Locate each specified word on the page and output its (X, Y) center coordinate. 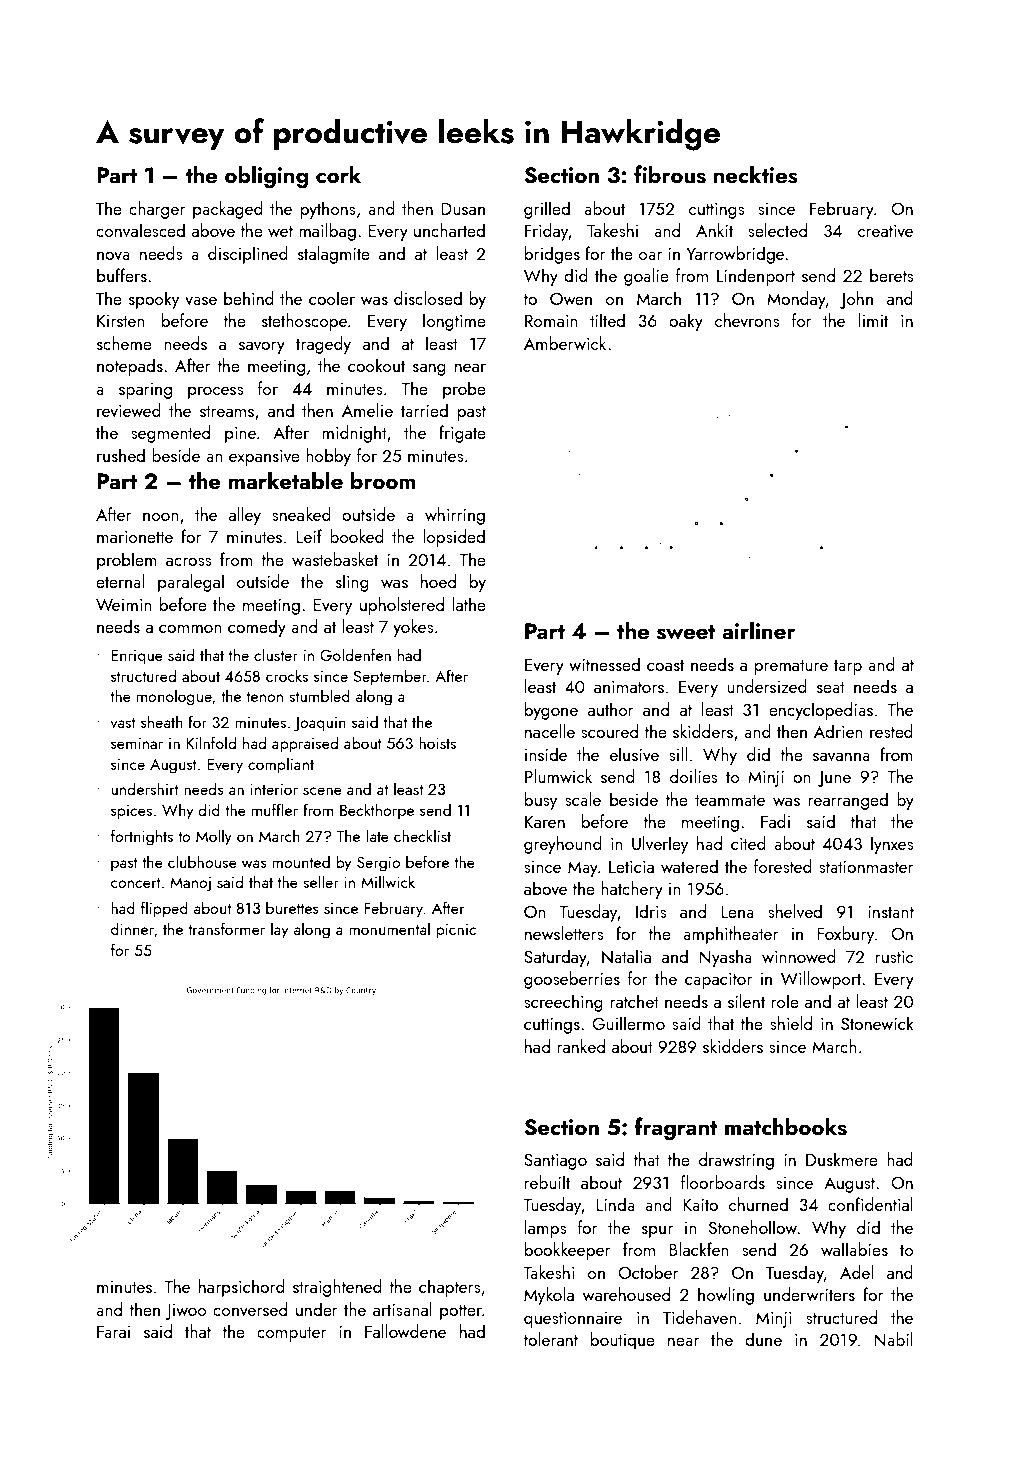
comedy (257, 628)
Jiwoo (186, 1311)
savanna (841, 757)
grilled (547, 210)
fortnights (142, 837)
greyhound (563, 845)
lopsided (454, 538)
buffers (122, 275)
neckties (756, 174)
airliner (759, 630)
